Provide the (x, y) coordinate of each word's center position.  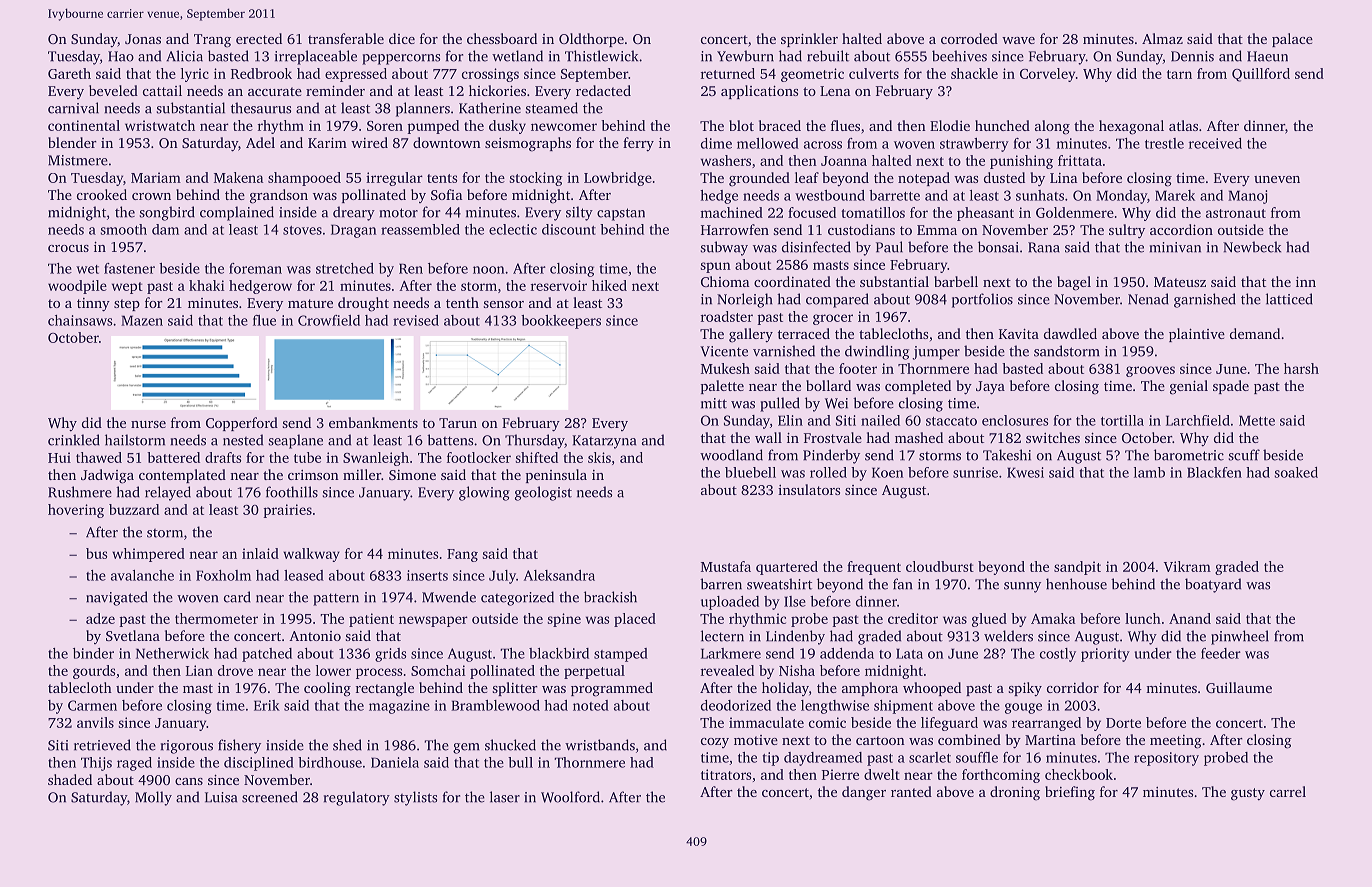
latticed (1289, 299)
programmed (612, 689)
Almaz (1162, 38)
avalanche (142, 575)
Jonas (143, 39)
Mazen (142, 320)
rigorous (187, 747)
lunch (1143, 618)
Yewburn (745, 56)
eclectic (513, 229)
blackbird (559, 653)
